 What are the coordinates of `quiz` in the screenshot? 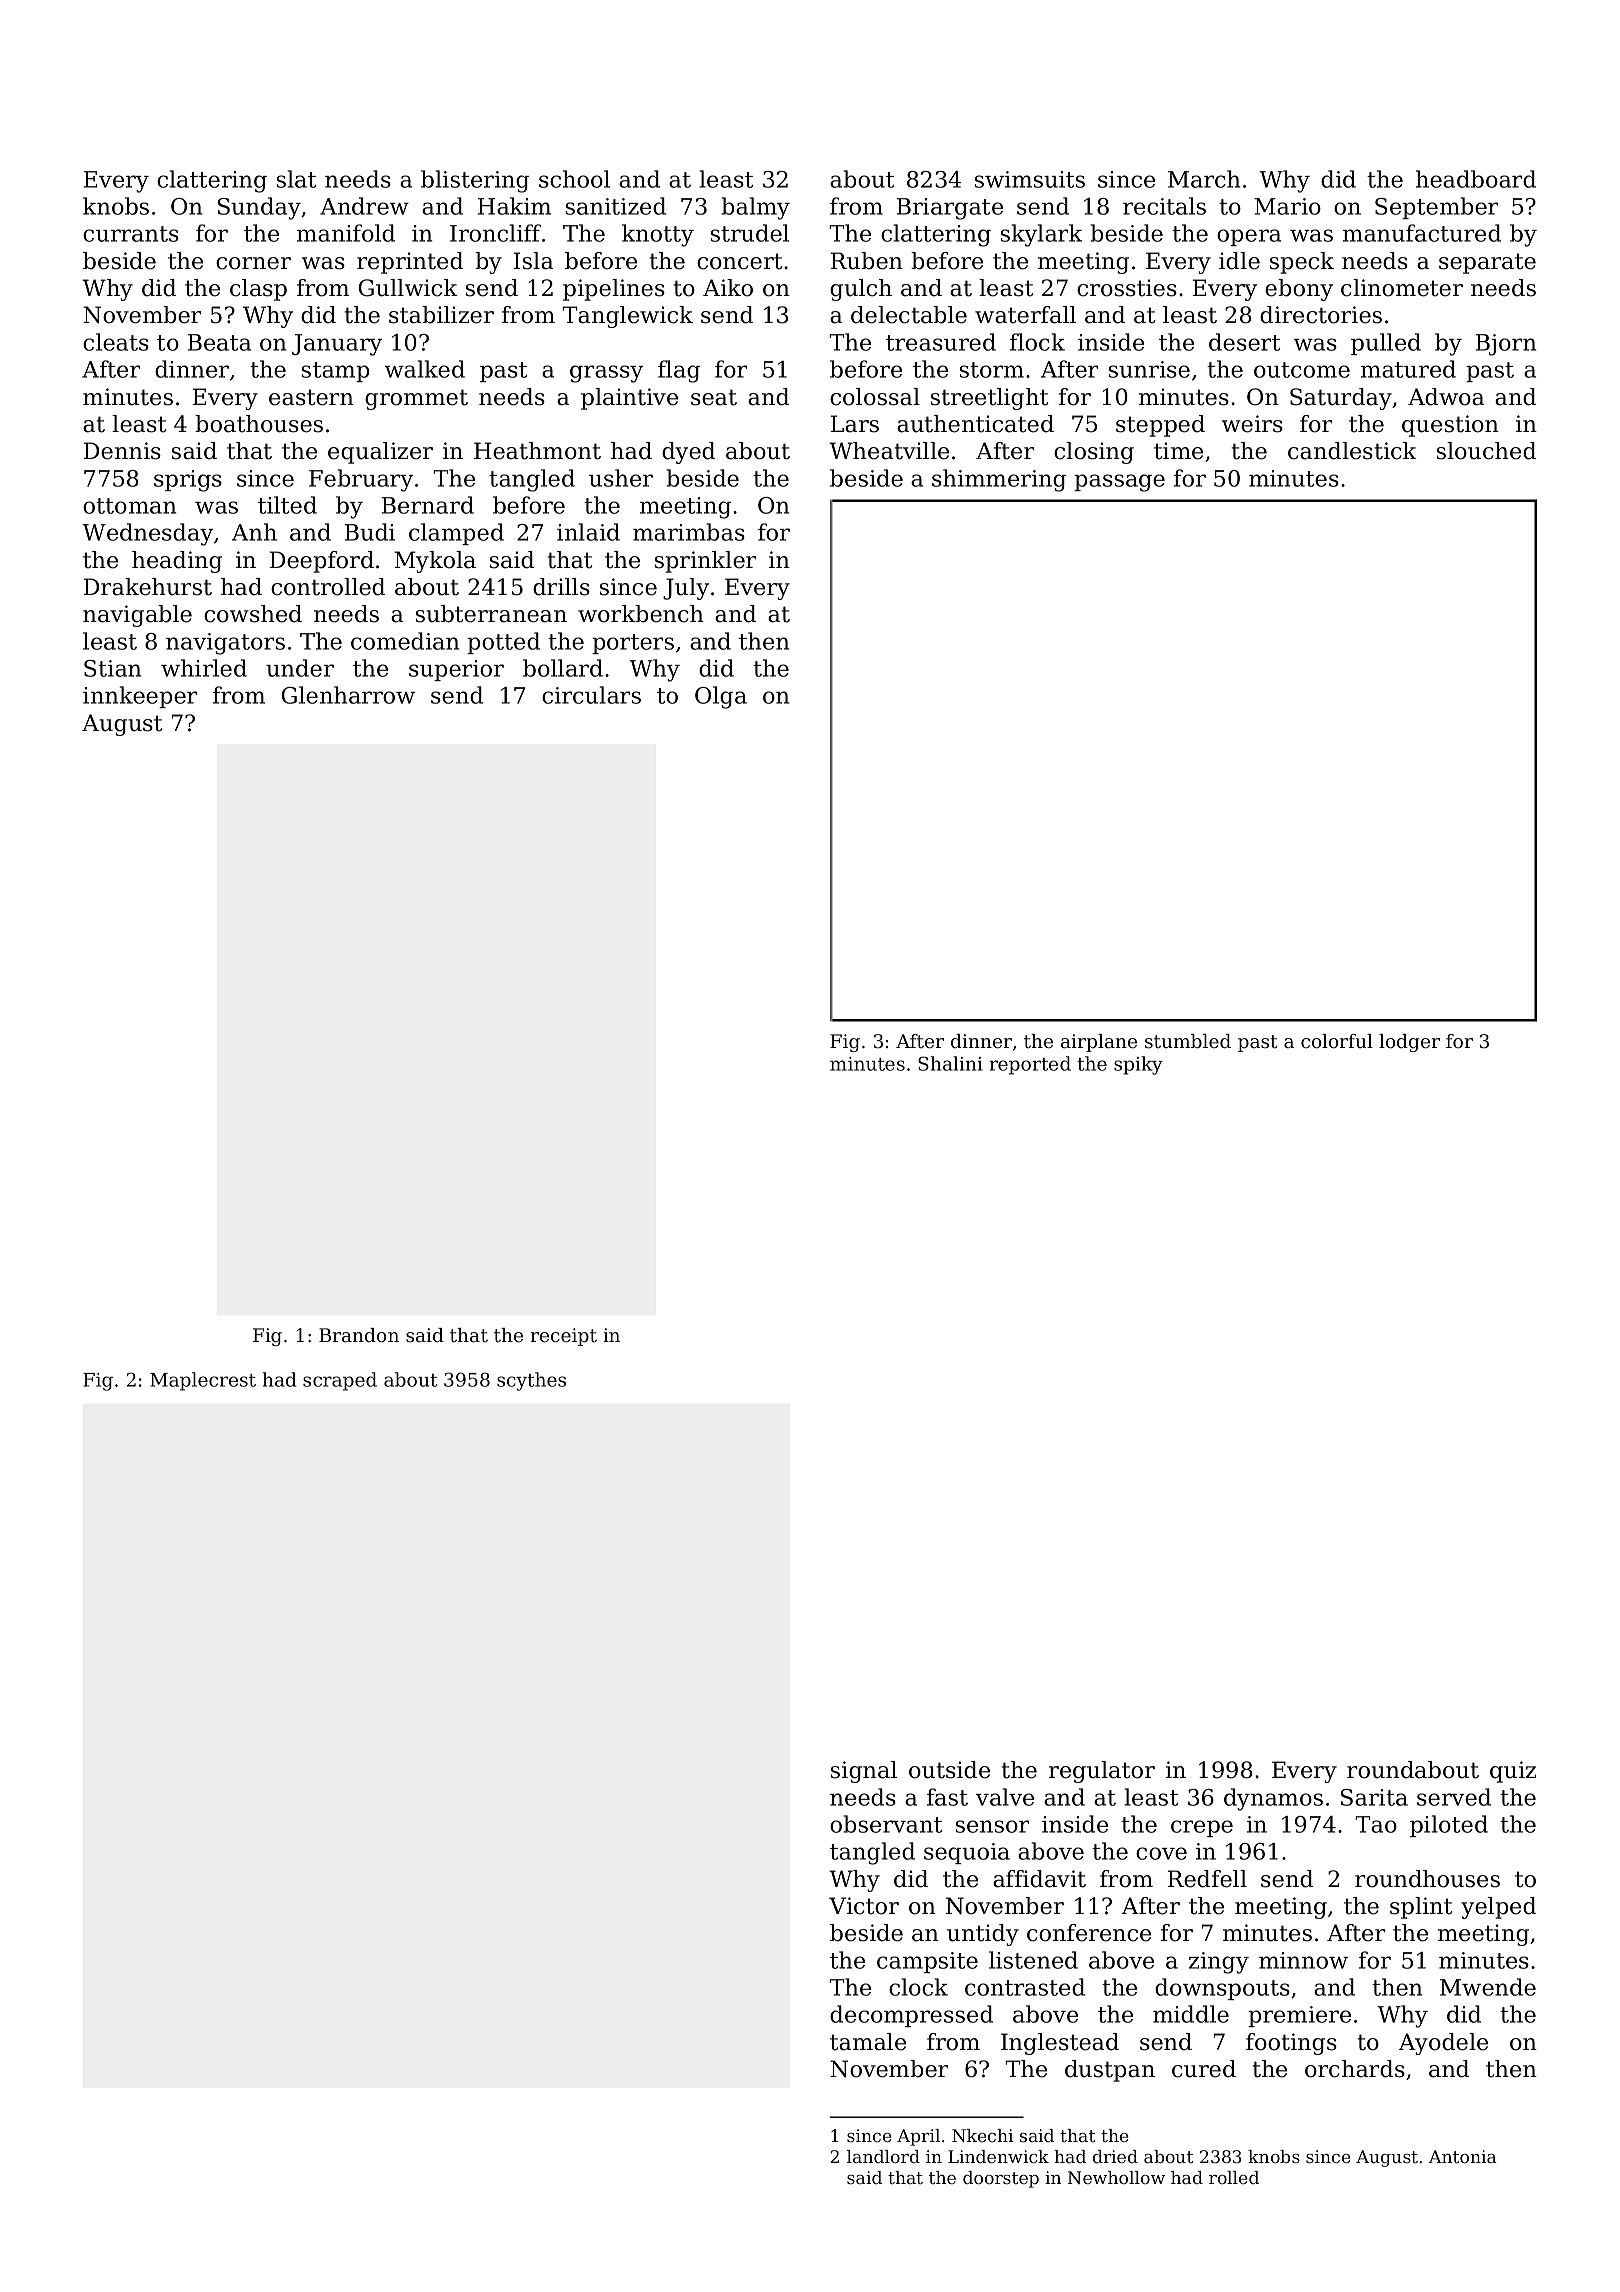 It's located at (1513, 1772).
